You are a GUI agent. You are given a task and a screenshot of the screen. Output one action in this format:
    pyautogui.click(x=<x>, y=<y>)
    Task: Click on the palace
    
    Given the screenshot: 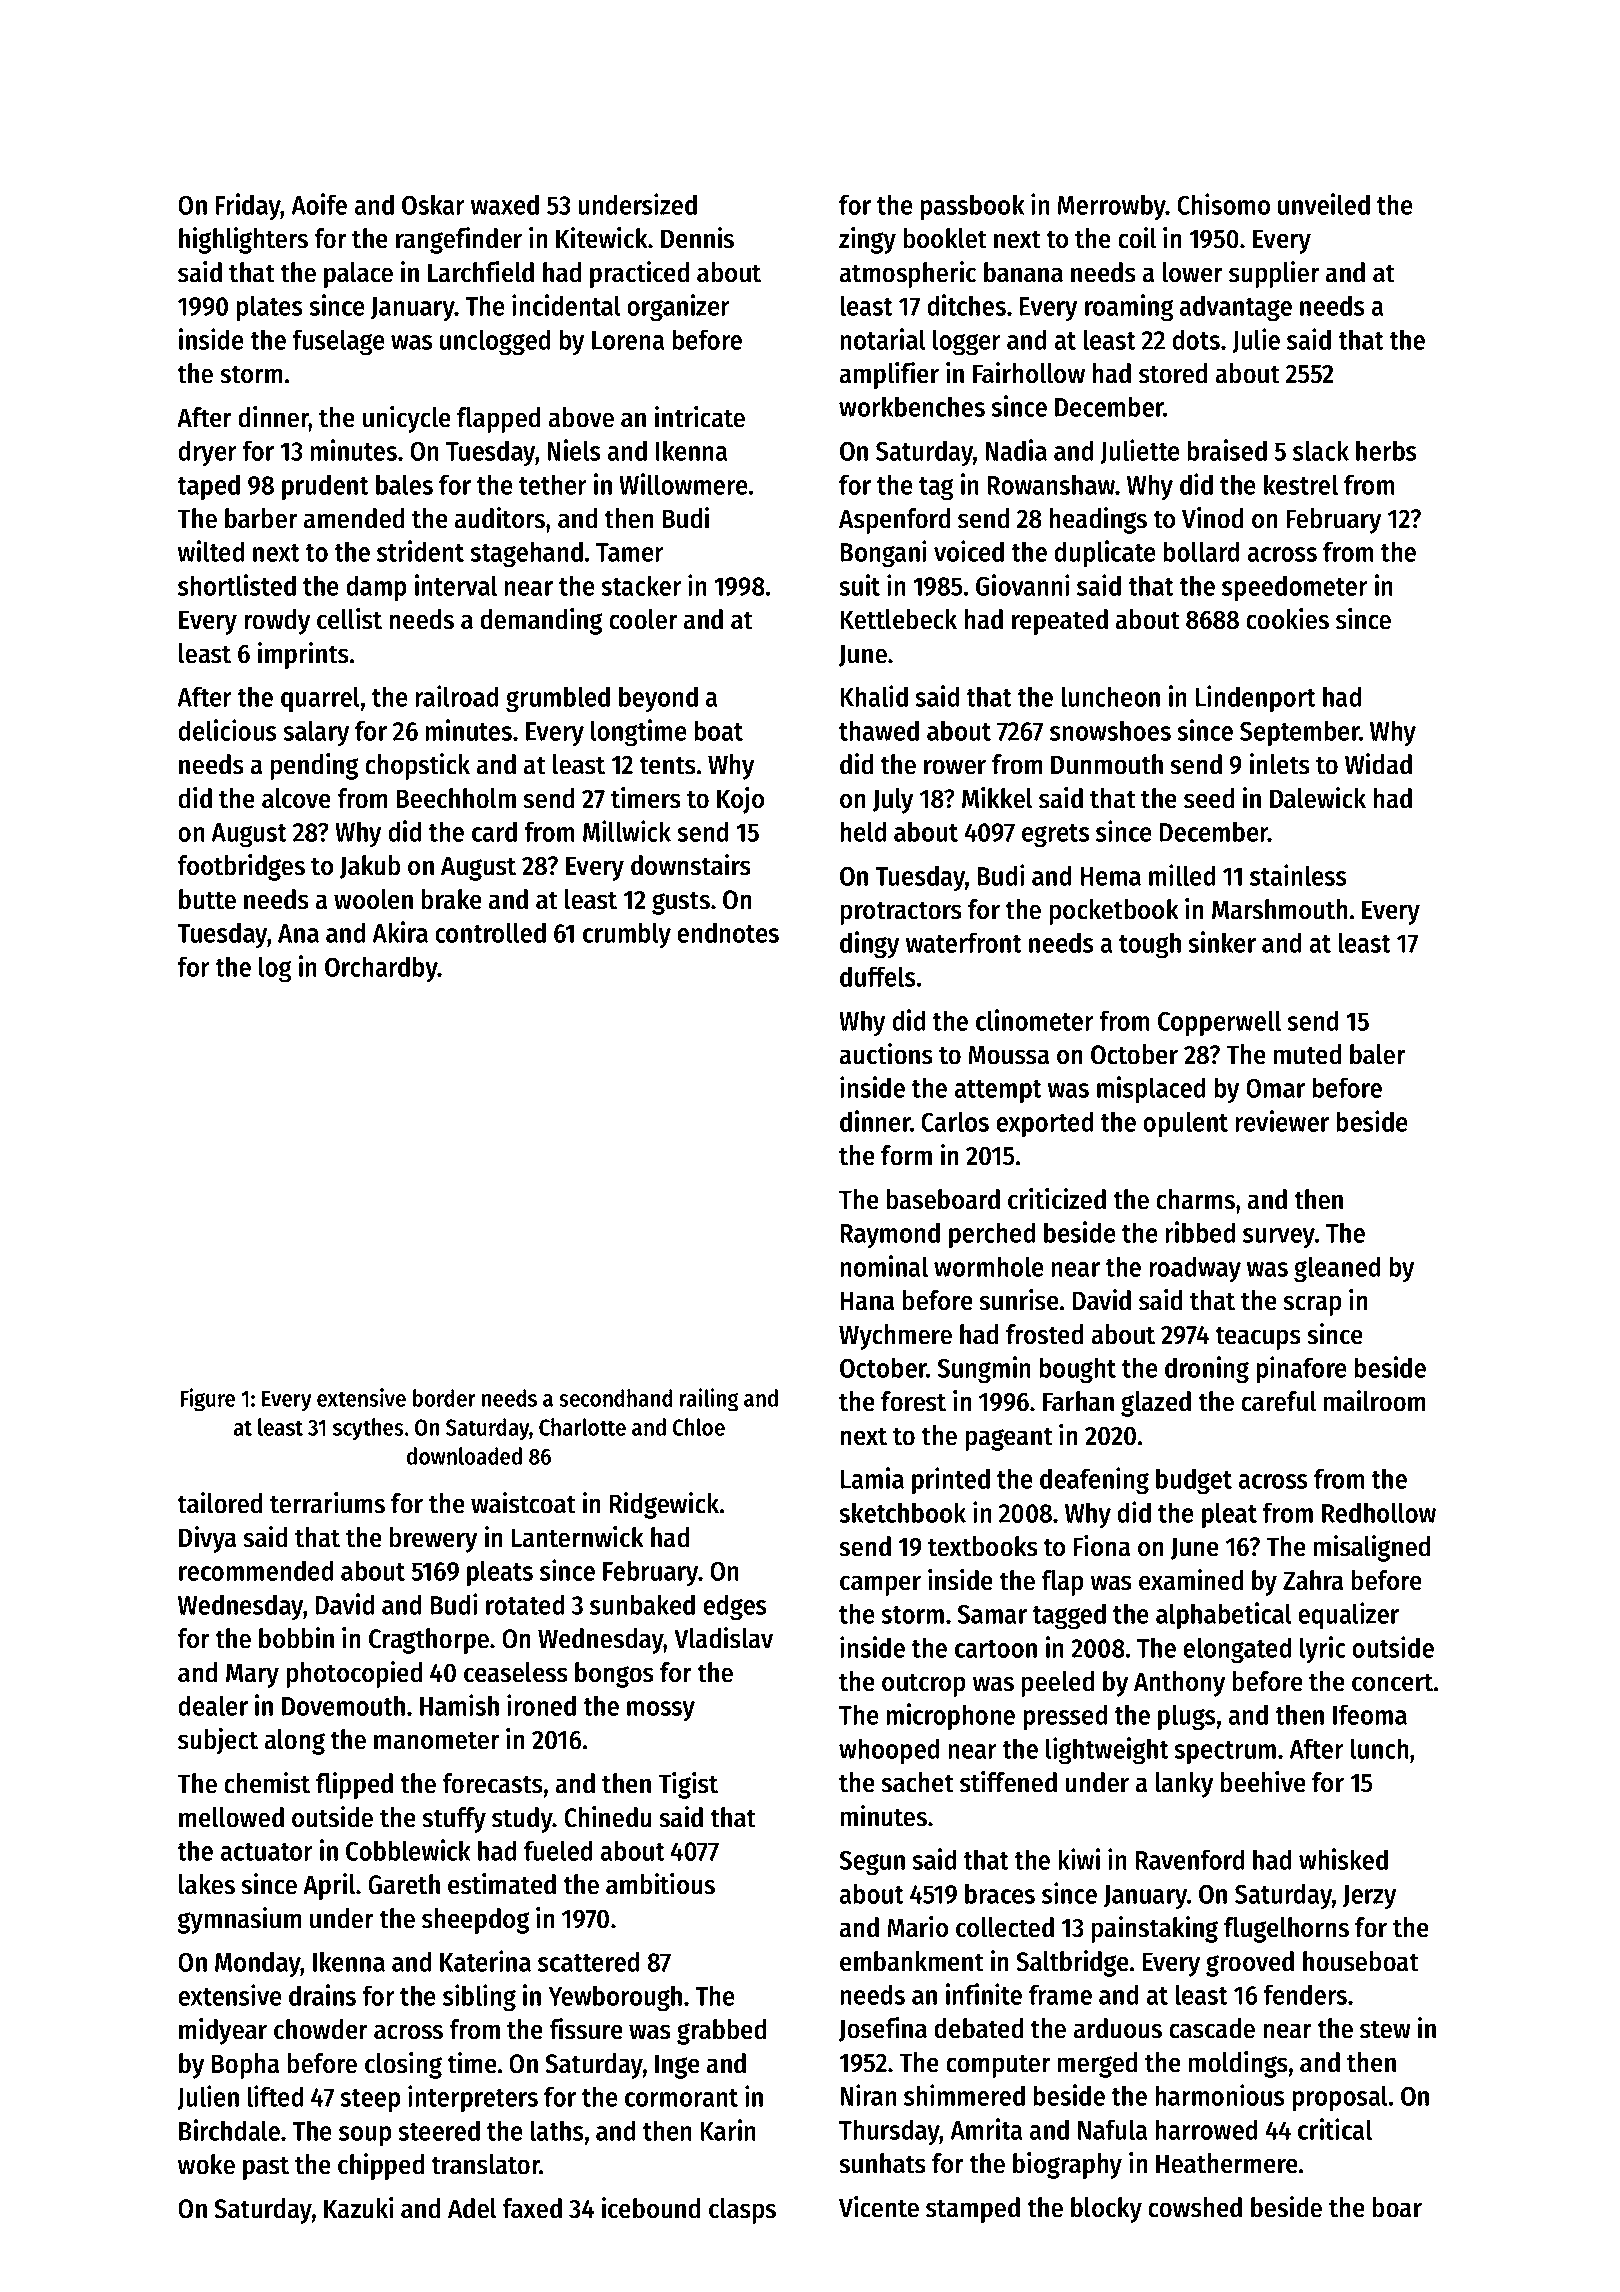 What is the action you would take?
    pyautogui.click(x=358, y=275)
